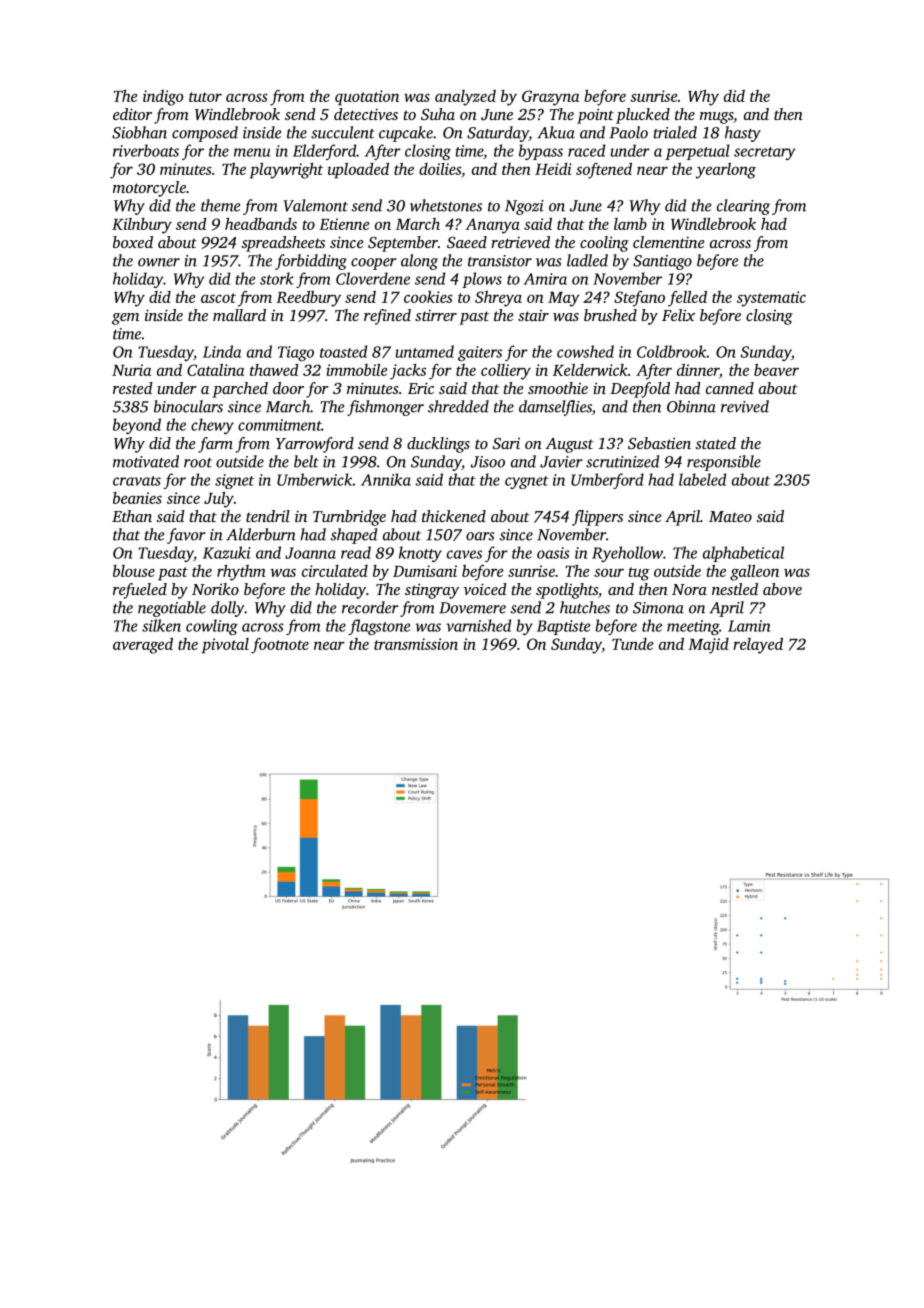 This page has width=924, height=1308. Describe the element at coordinates (527, 482) in the page. I see `cygnet` at that location.
